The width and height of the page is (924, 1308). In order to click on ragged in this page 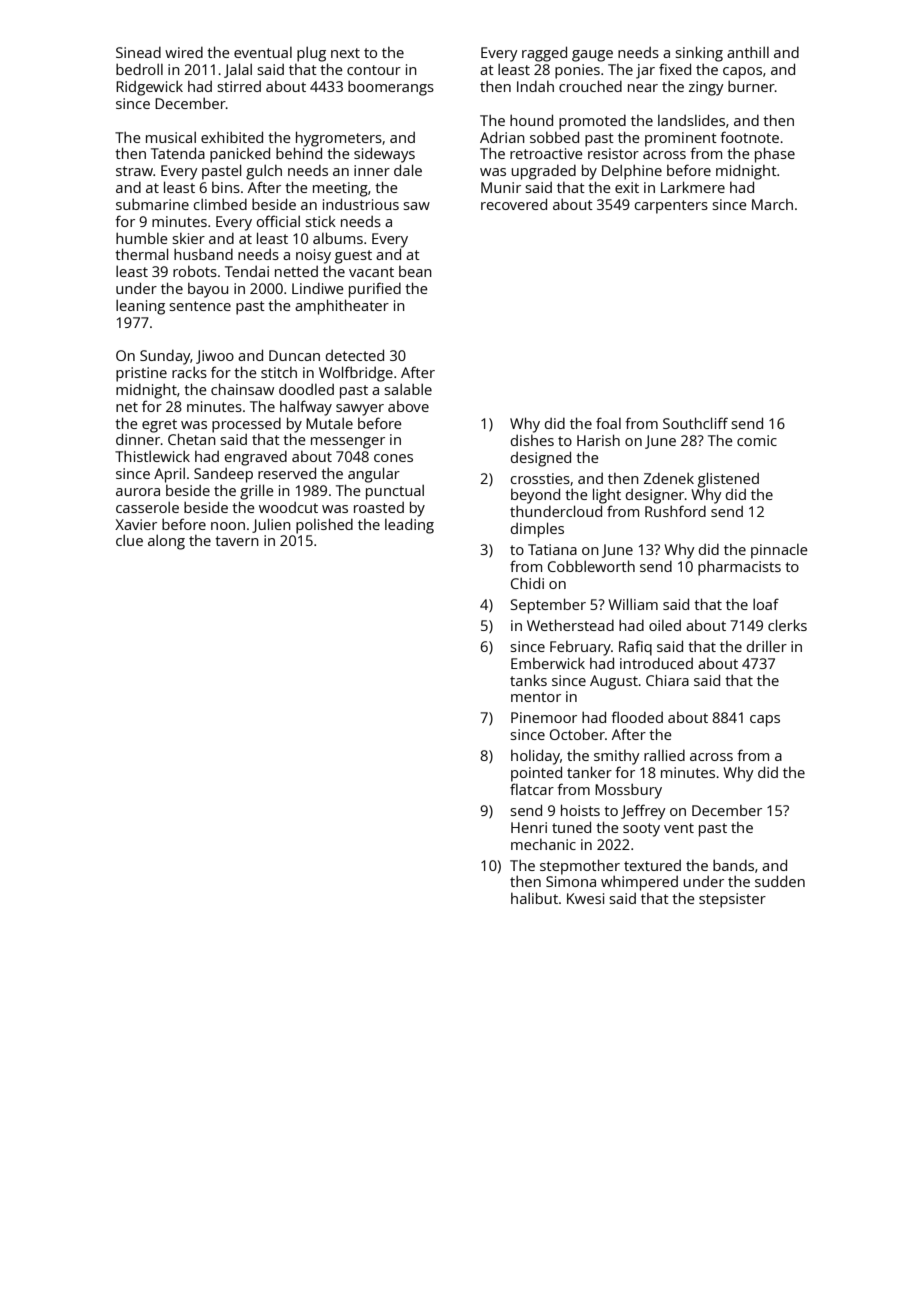, I will do `click(544, 54)`.
